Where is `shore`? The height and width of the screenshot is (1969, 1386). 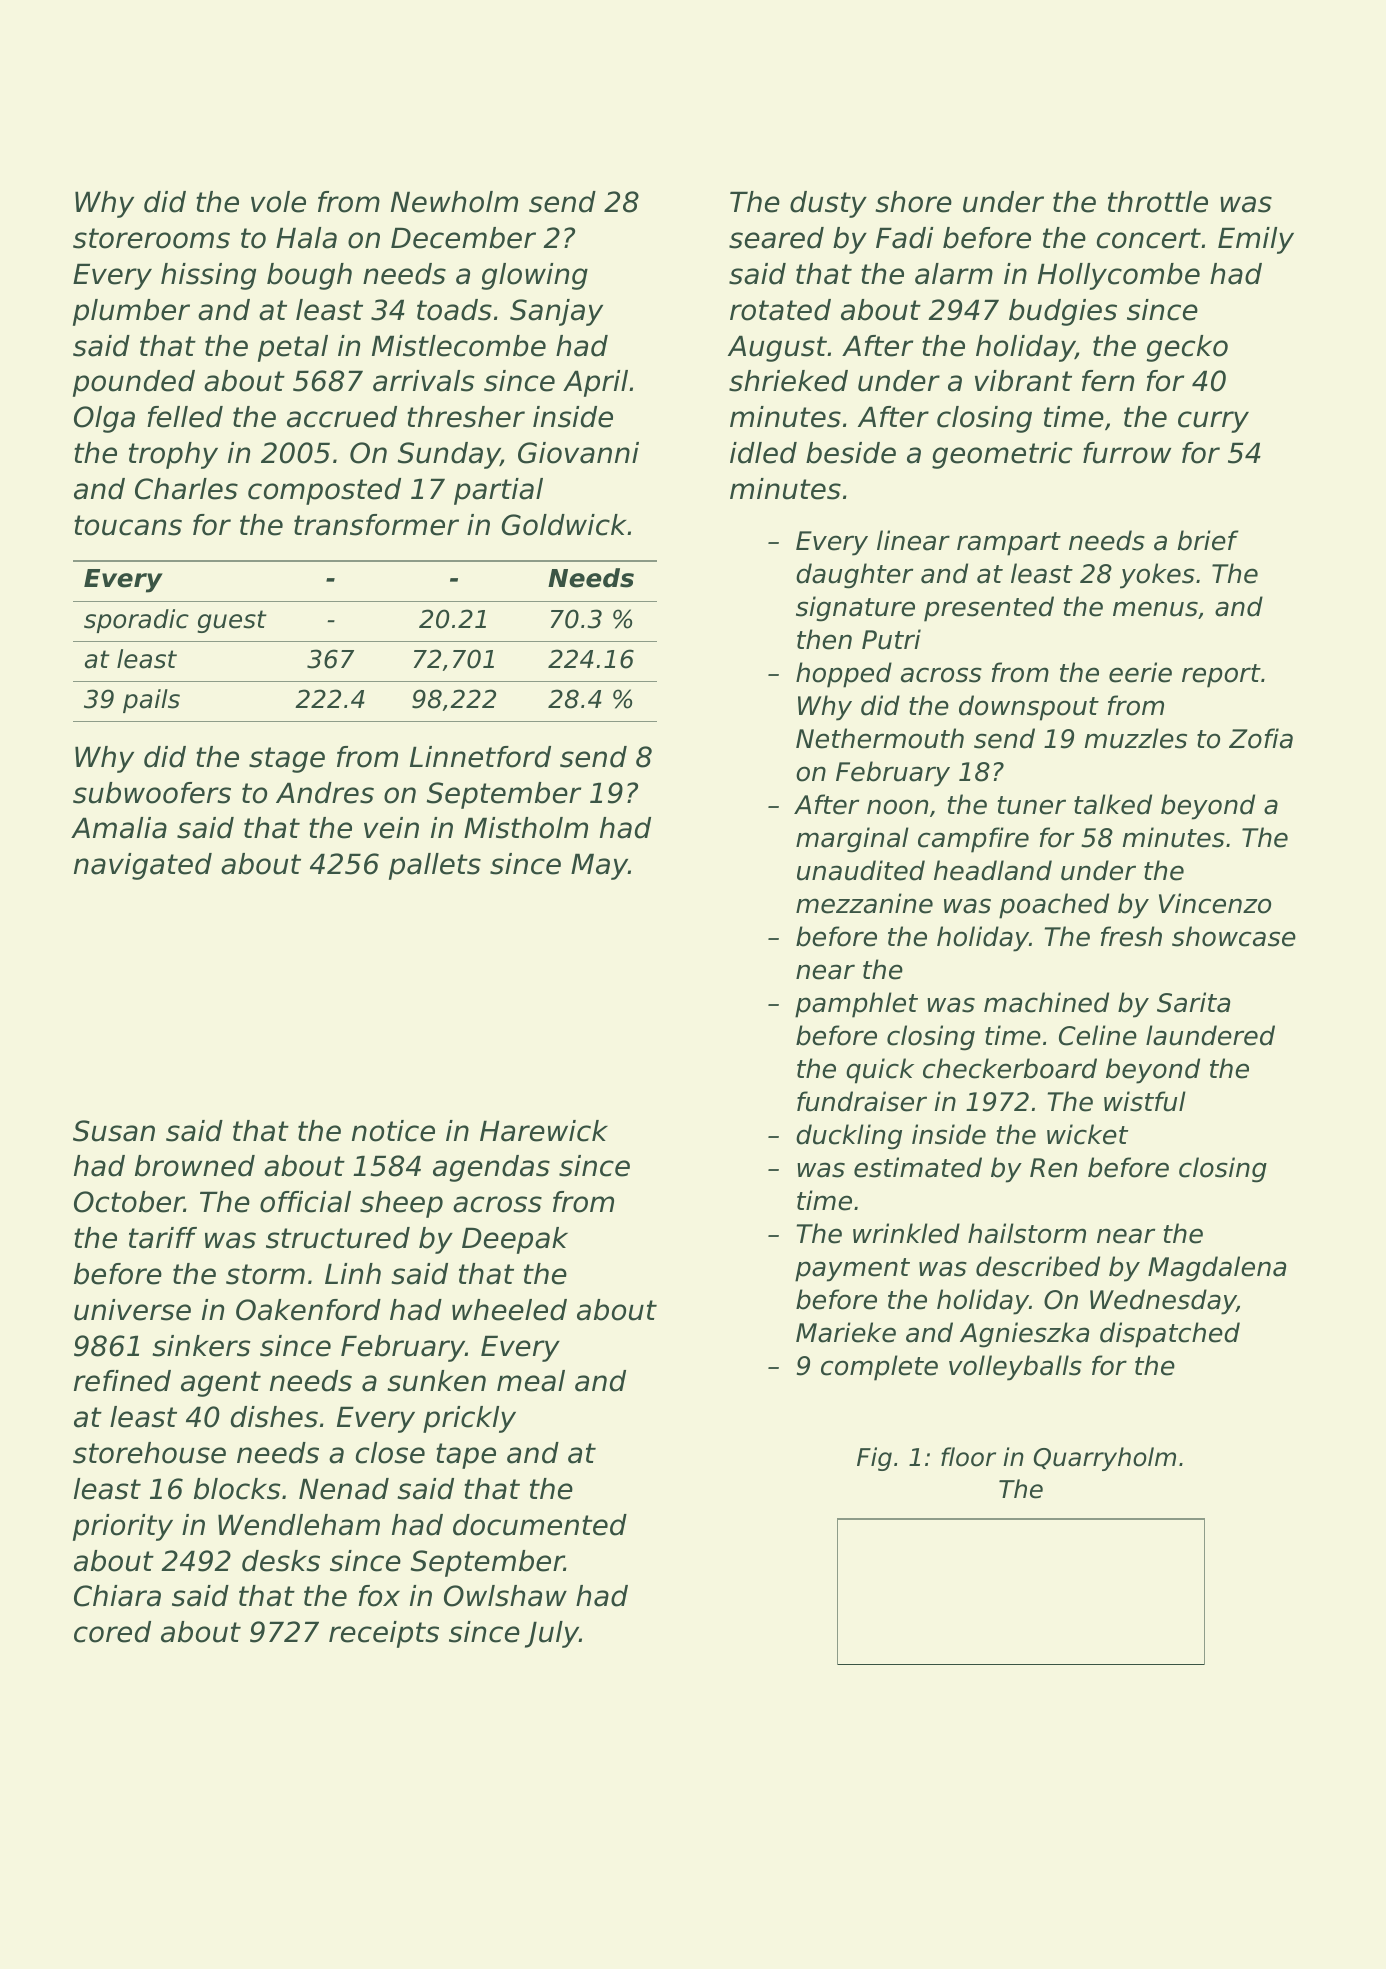
shore is located at coordinates (913, 202).
